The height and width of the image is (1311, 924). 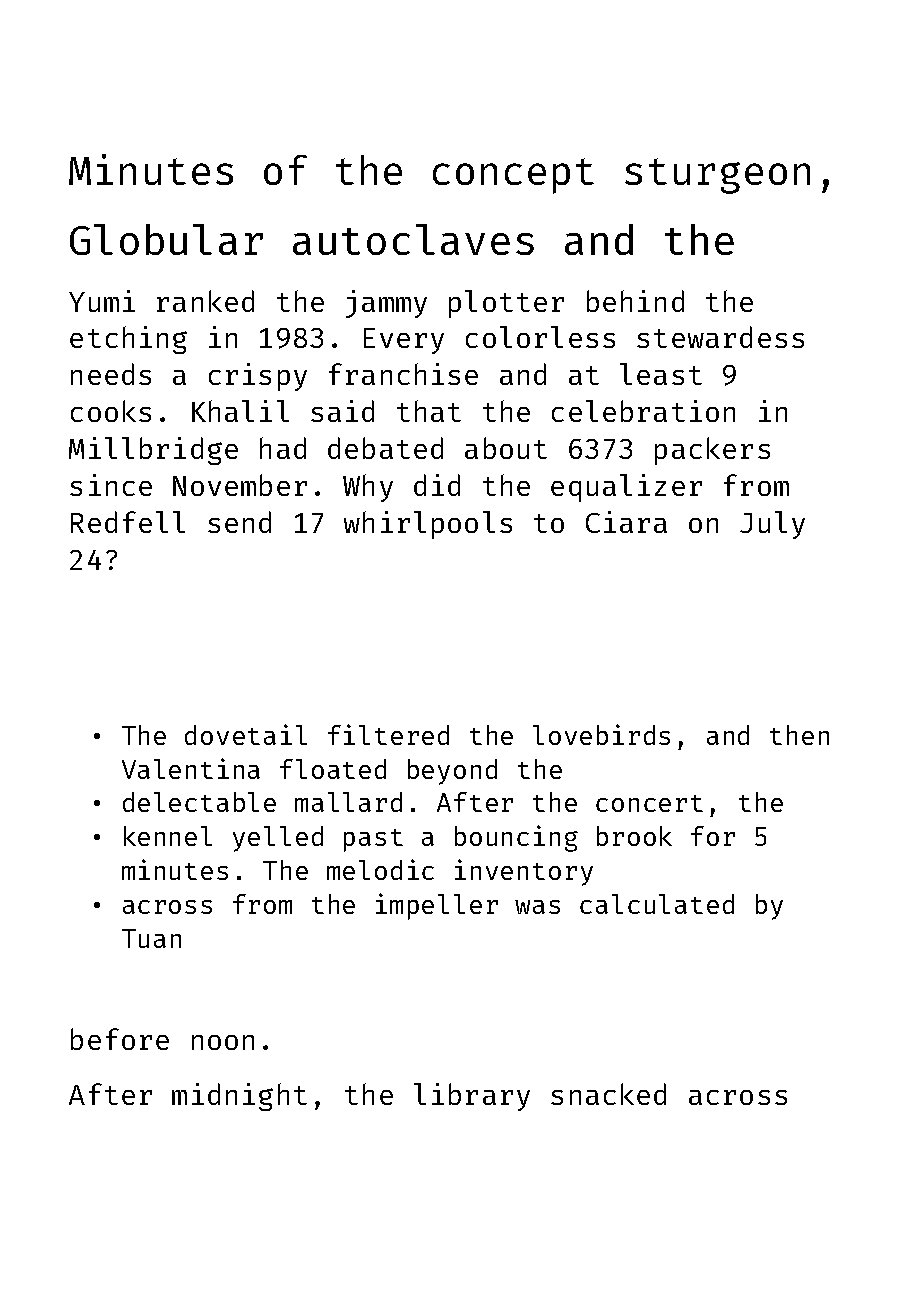 What do you see at coordinates (205, 301) in the image?
I see `ranked` at bounding box center [205, 301].
